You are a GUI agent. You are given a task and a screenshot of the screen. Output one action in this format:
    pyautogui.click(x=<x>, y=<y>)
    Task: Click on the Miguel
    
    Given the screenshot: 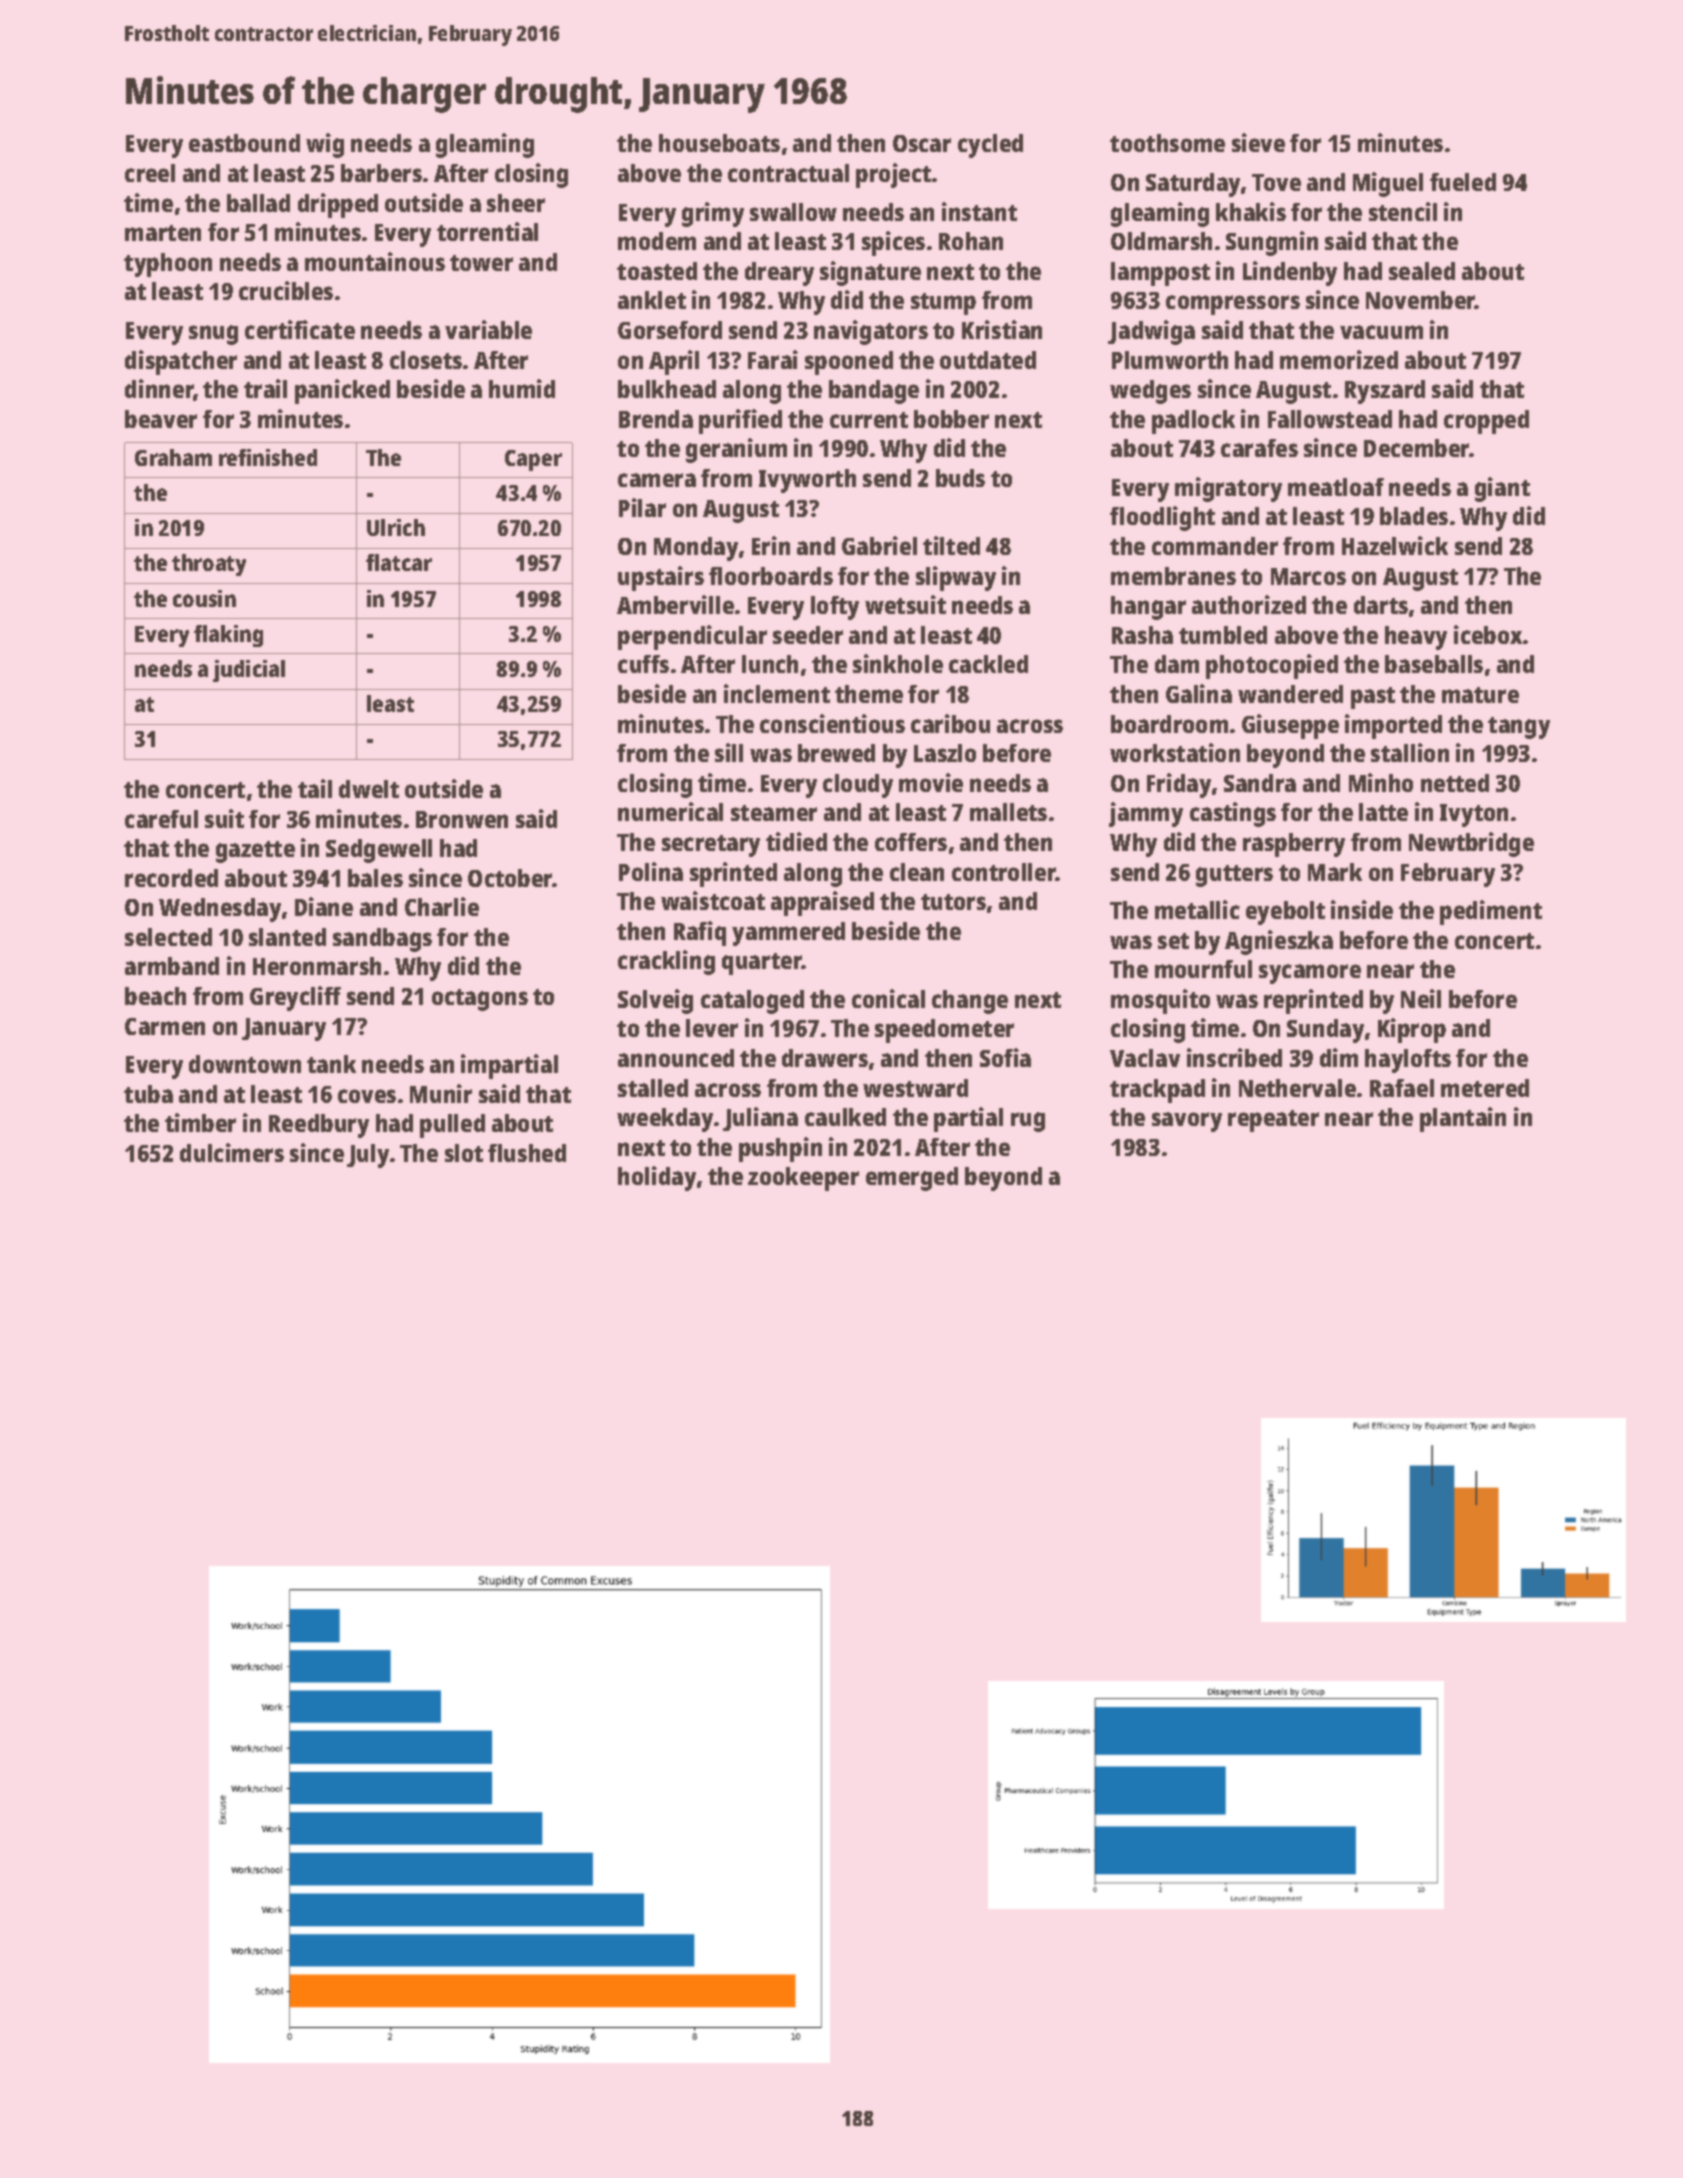 What is the action you would take?
    pyautogui.click(x=1388, y=184)
